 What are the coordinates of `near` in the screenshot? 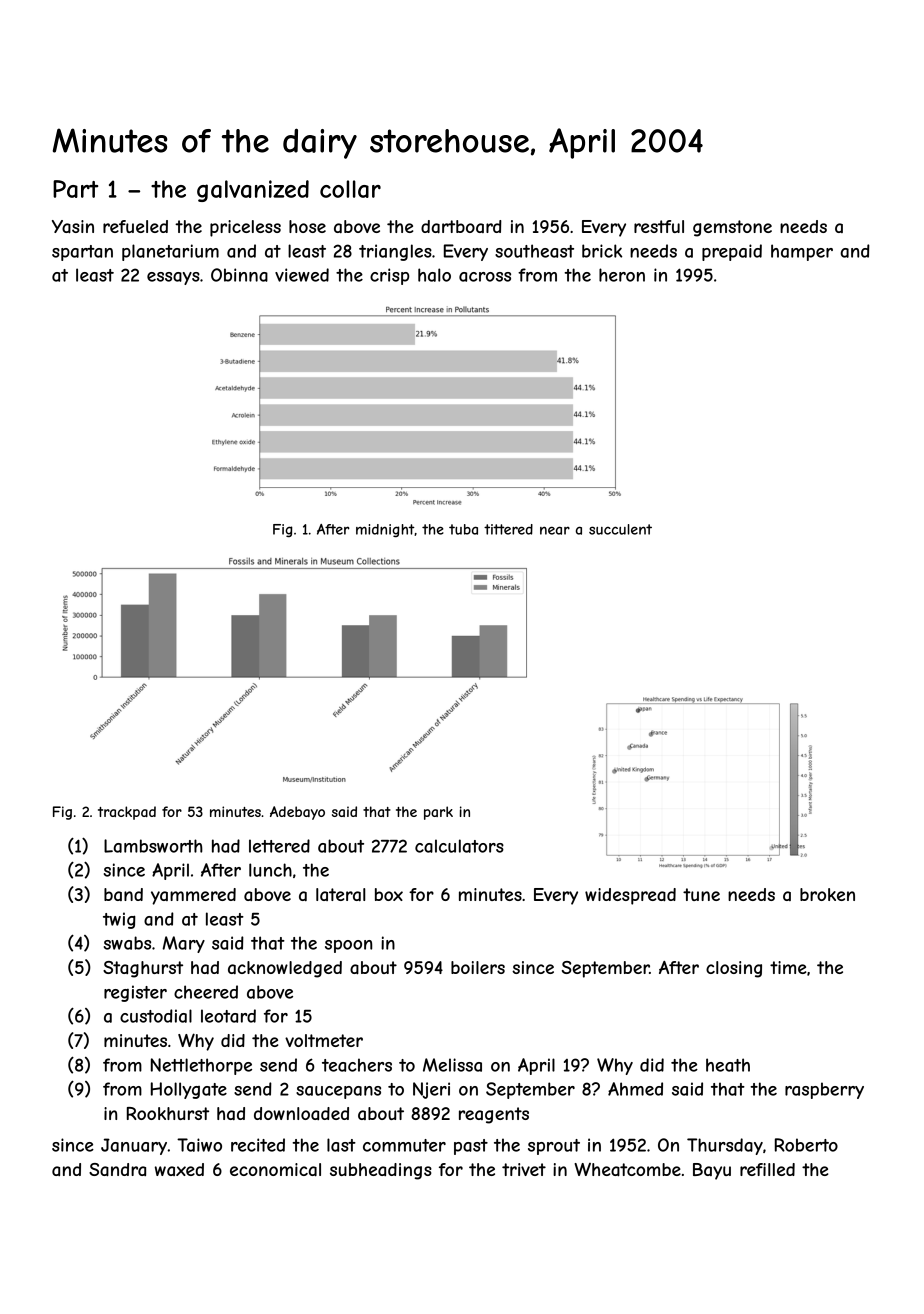 It's located at (555, 530).
